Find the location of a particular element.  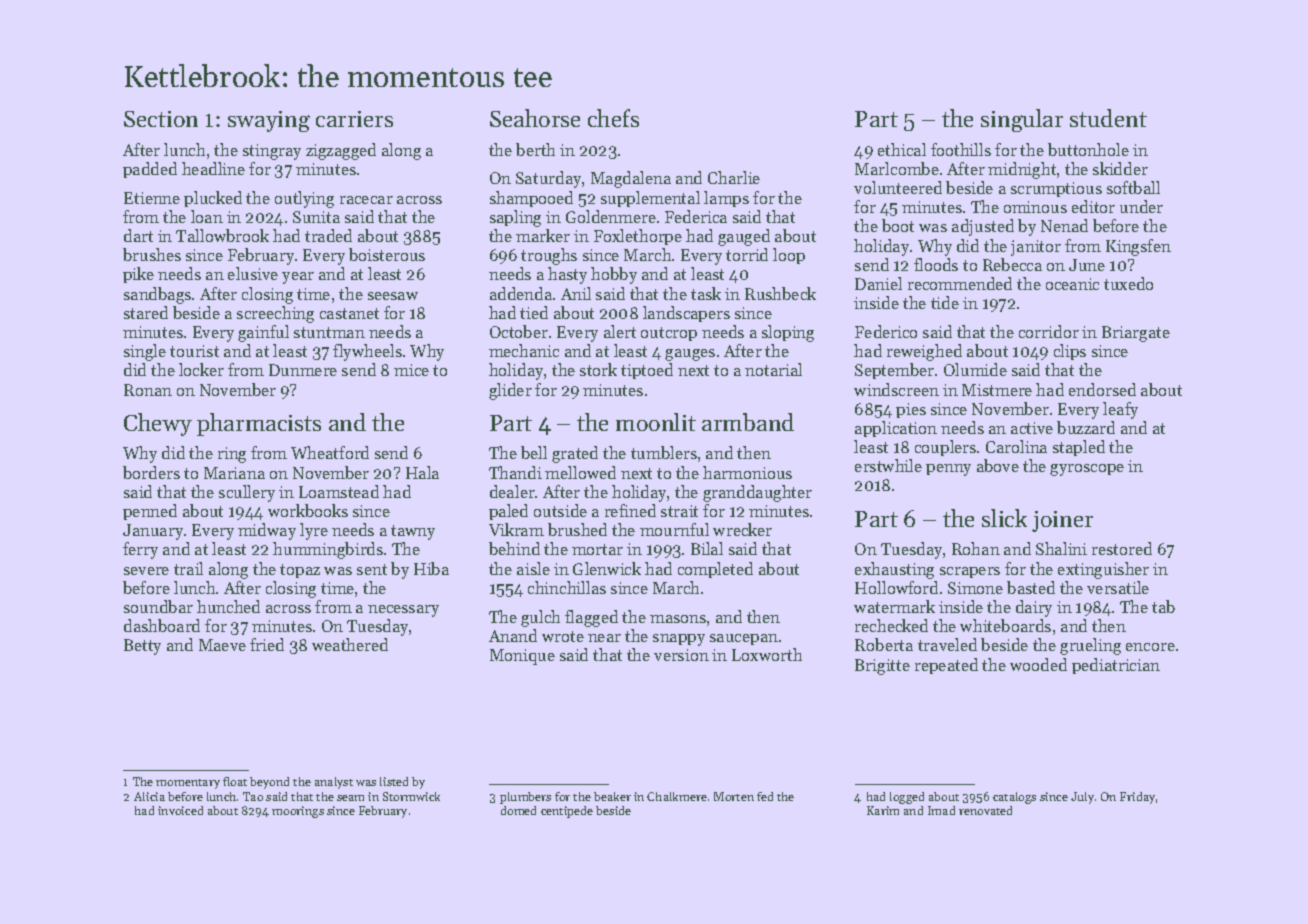

foothills is located at coordinates (961, 149).
